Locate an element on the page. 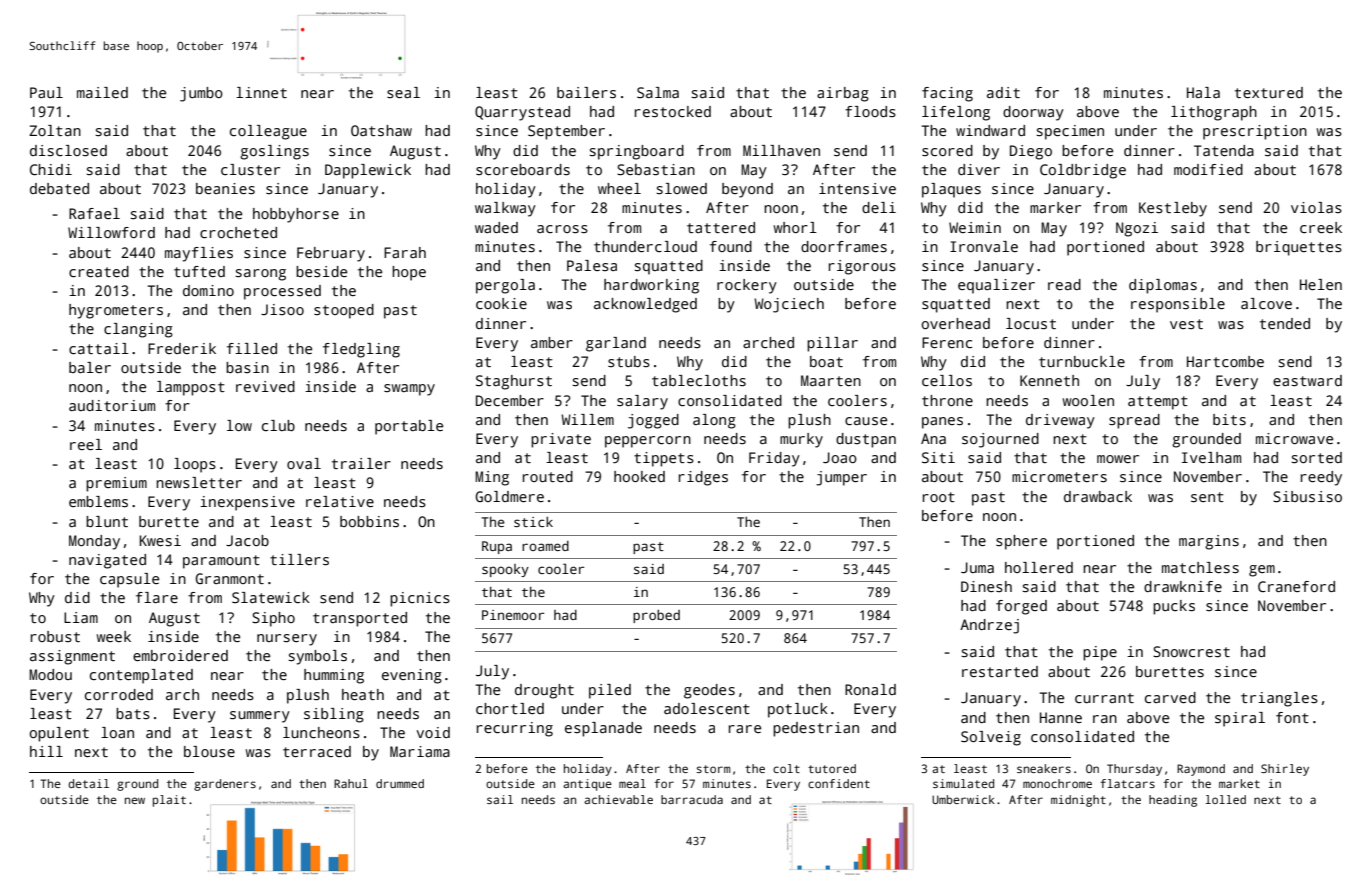 The image size is (1372, 887). routed is located at coordinates (548, 476).
